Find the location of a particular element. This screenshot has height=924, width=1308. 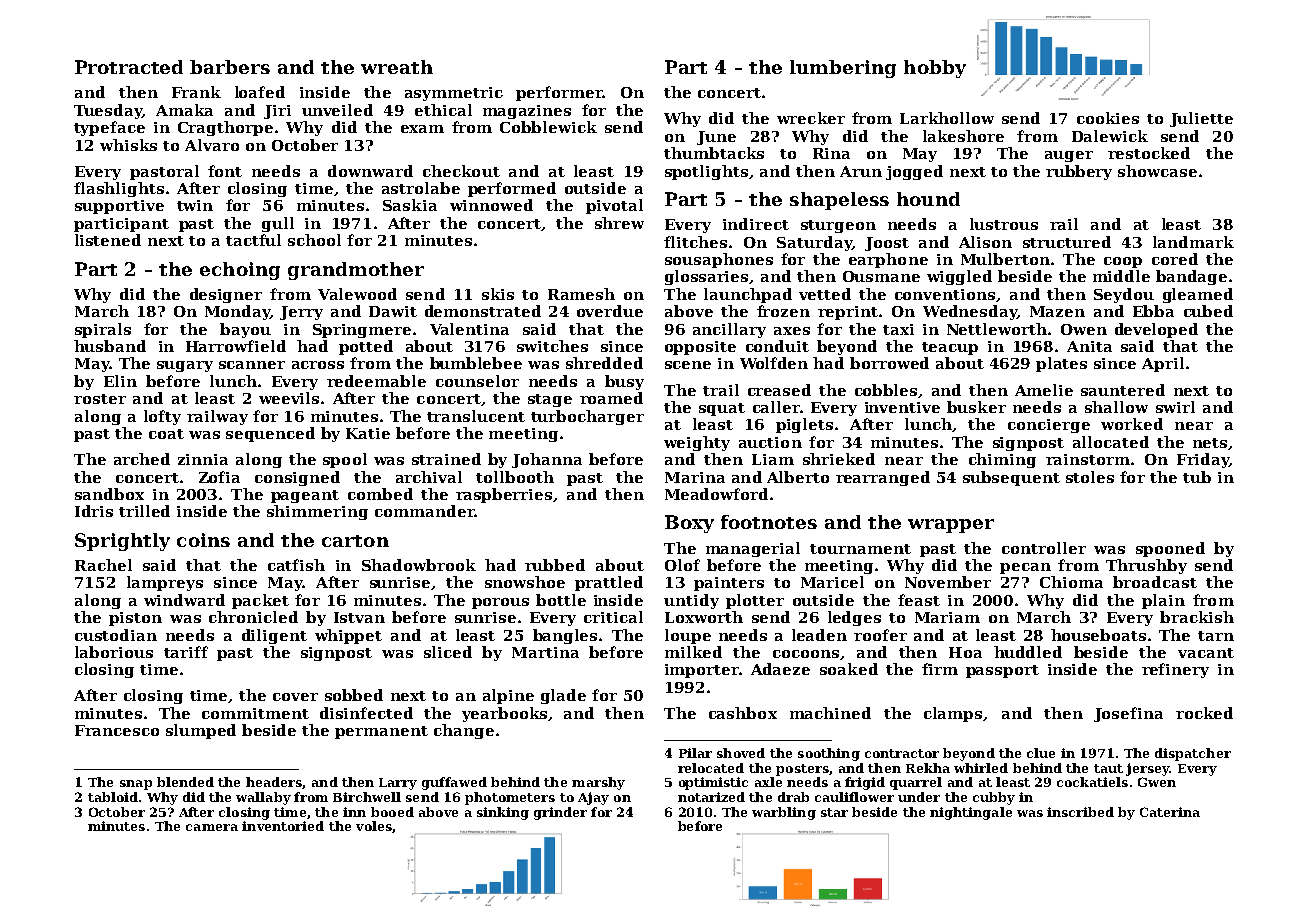

shredded is located at coordinates (604, 363).
